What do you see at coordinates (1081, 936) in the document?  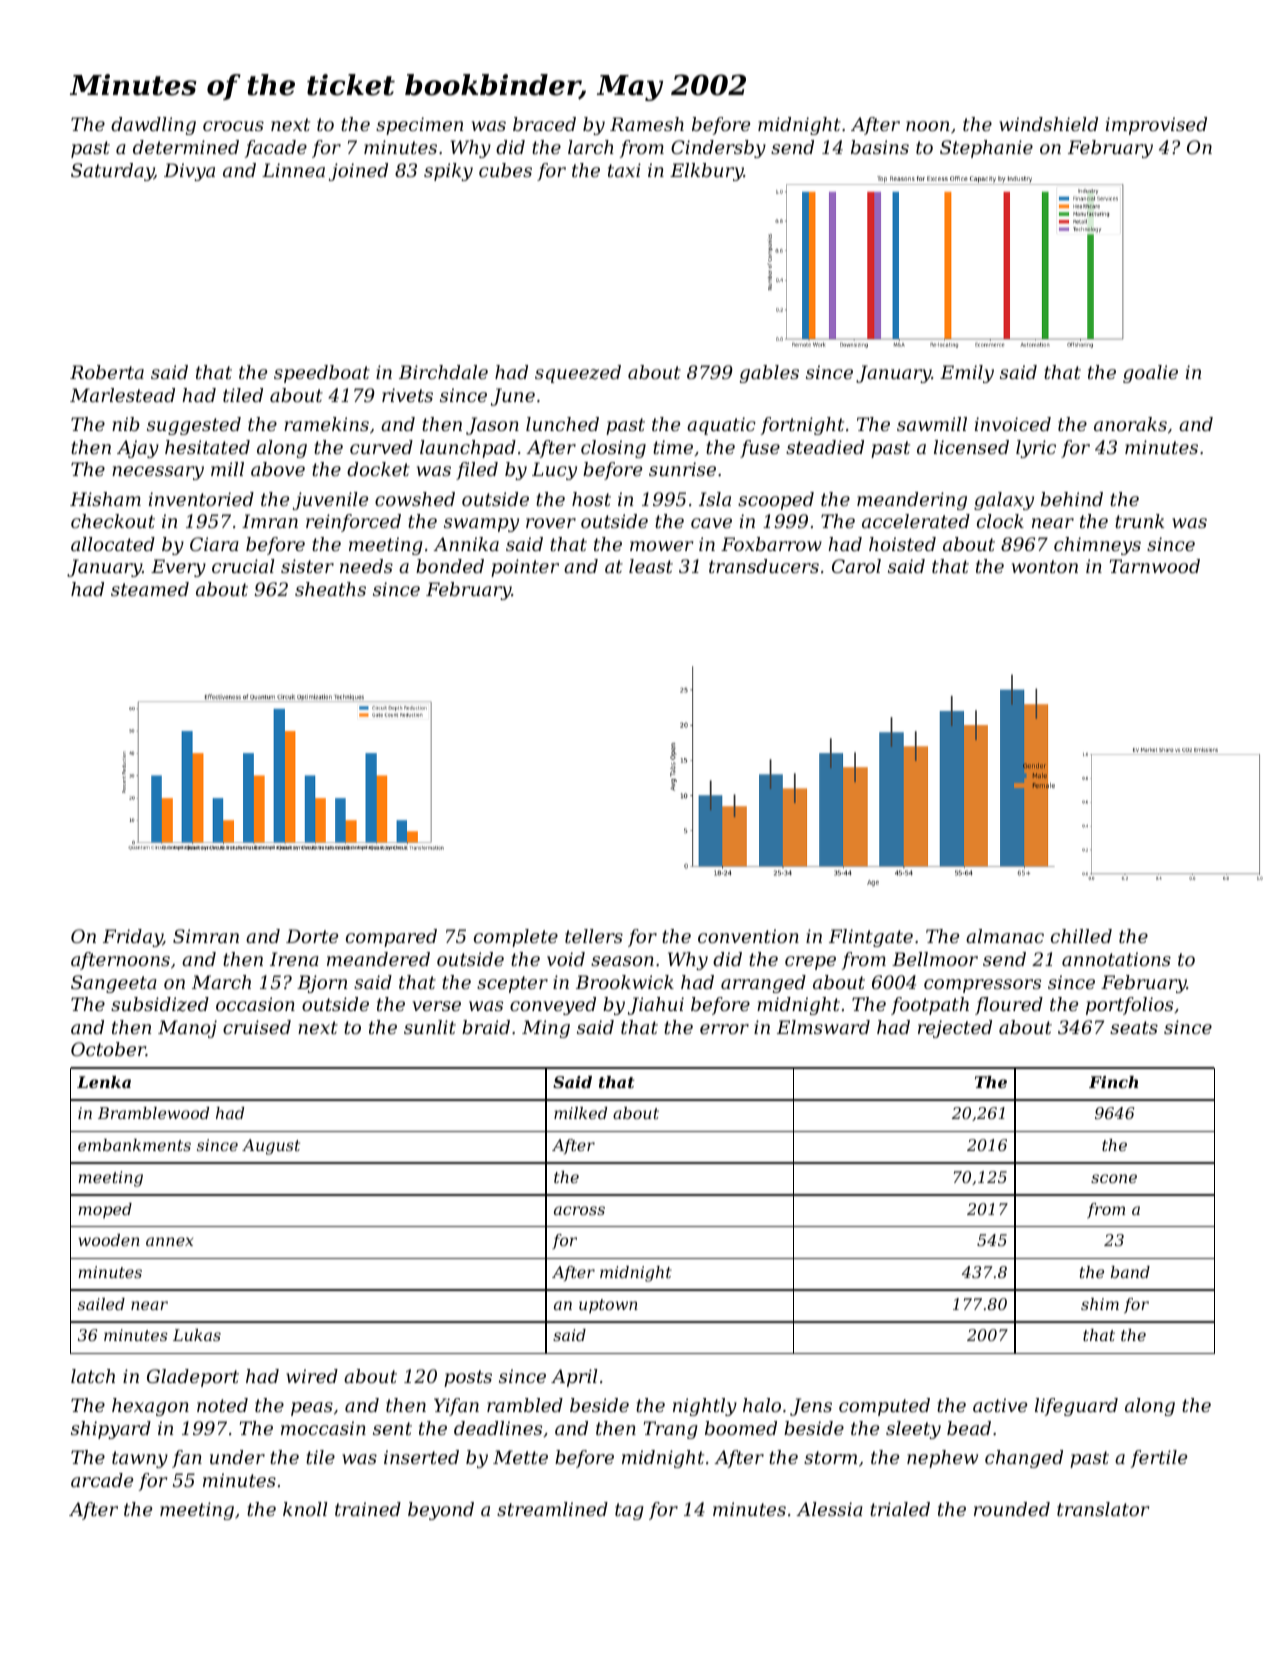 I see `chilled` at bounding box center [1081, 936].
